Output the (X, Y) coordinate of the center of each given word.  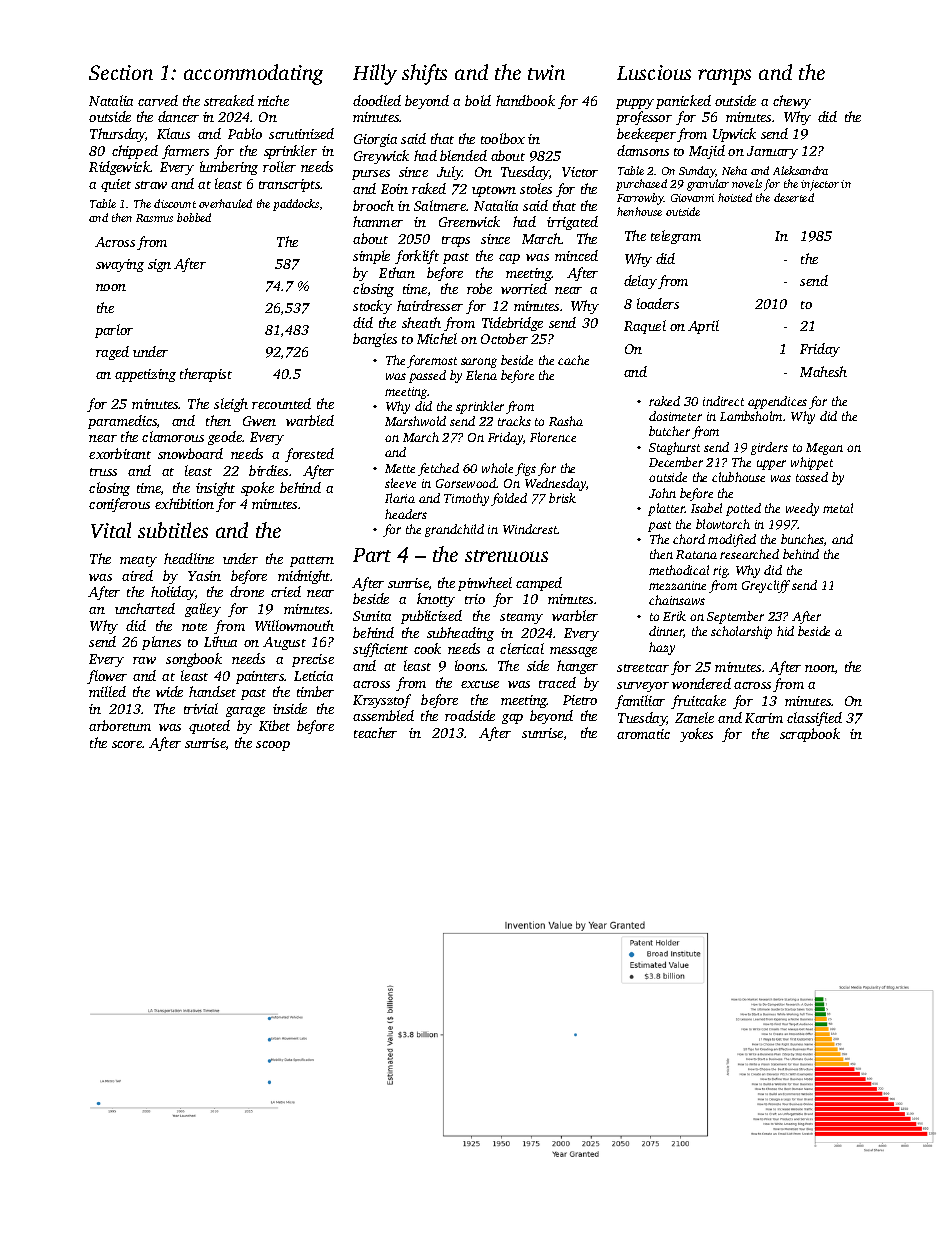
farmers (185, 152)
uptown (494, 191)
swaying (120, 265)
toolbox (503, 138)
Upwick (734, 135)
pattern (312, 561)
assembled (383, 715)
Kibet (274, 725)
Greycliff (766, 586)
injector (820, 185)
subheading (460, 634)
